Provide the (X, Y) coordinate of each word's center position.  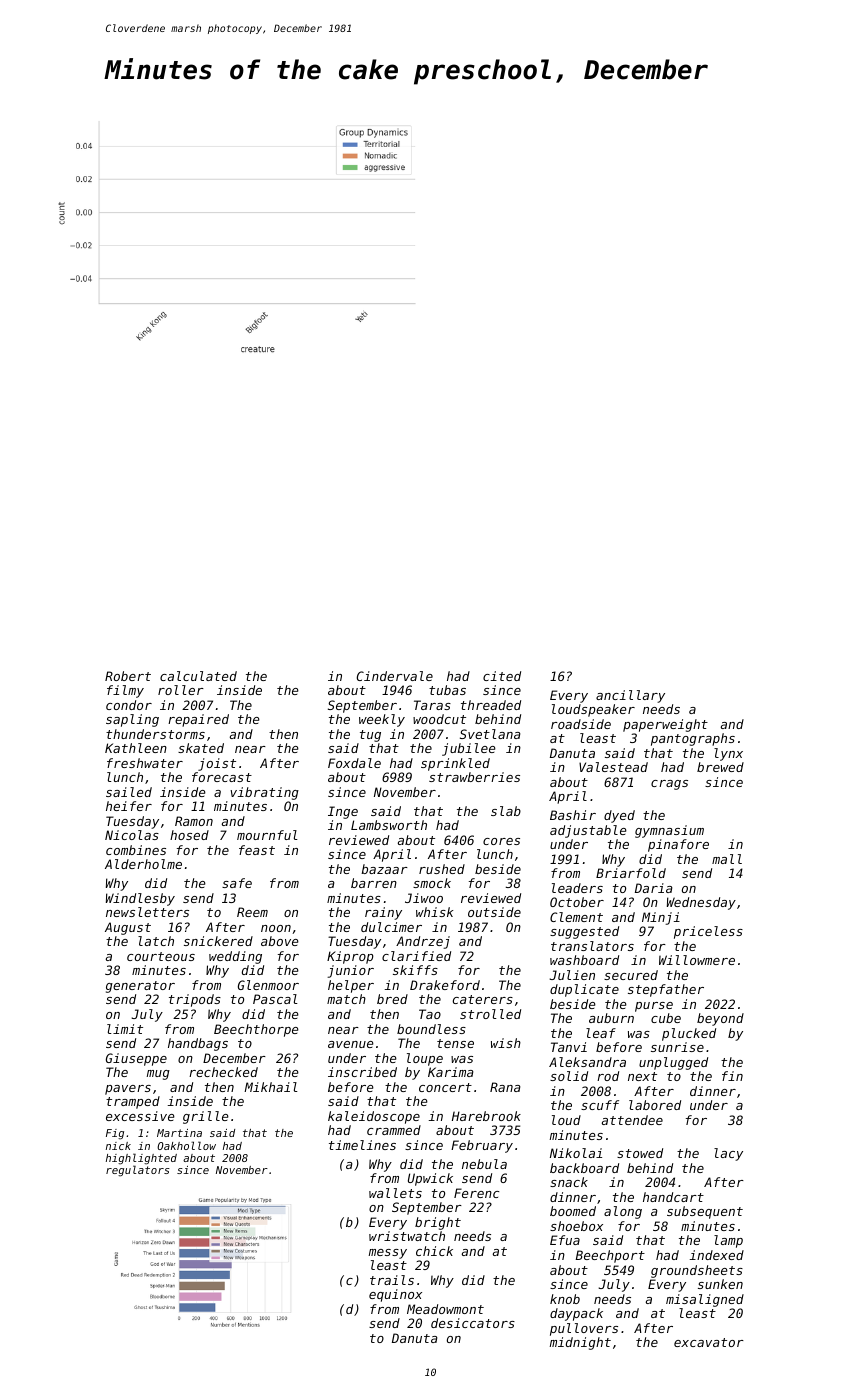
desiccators (473, 1323)
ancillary (630, 696)
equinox (395, 1295)
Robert (128, 676)
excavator (709, 1342)
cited (502, 676)
